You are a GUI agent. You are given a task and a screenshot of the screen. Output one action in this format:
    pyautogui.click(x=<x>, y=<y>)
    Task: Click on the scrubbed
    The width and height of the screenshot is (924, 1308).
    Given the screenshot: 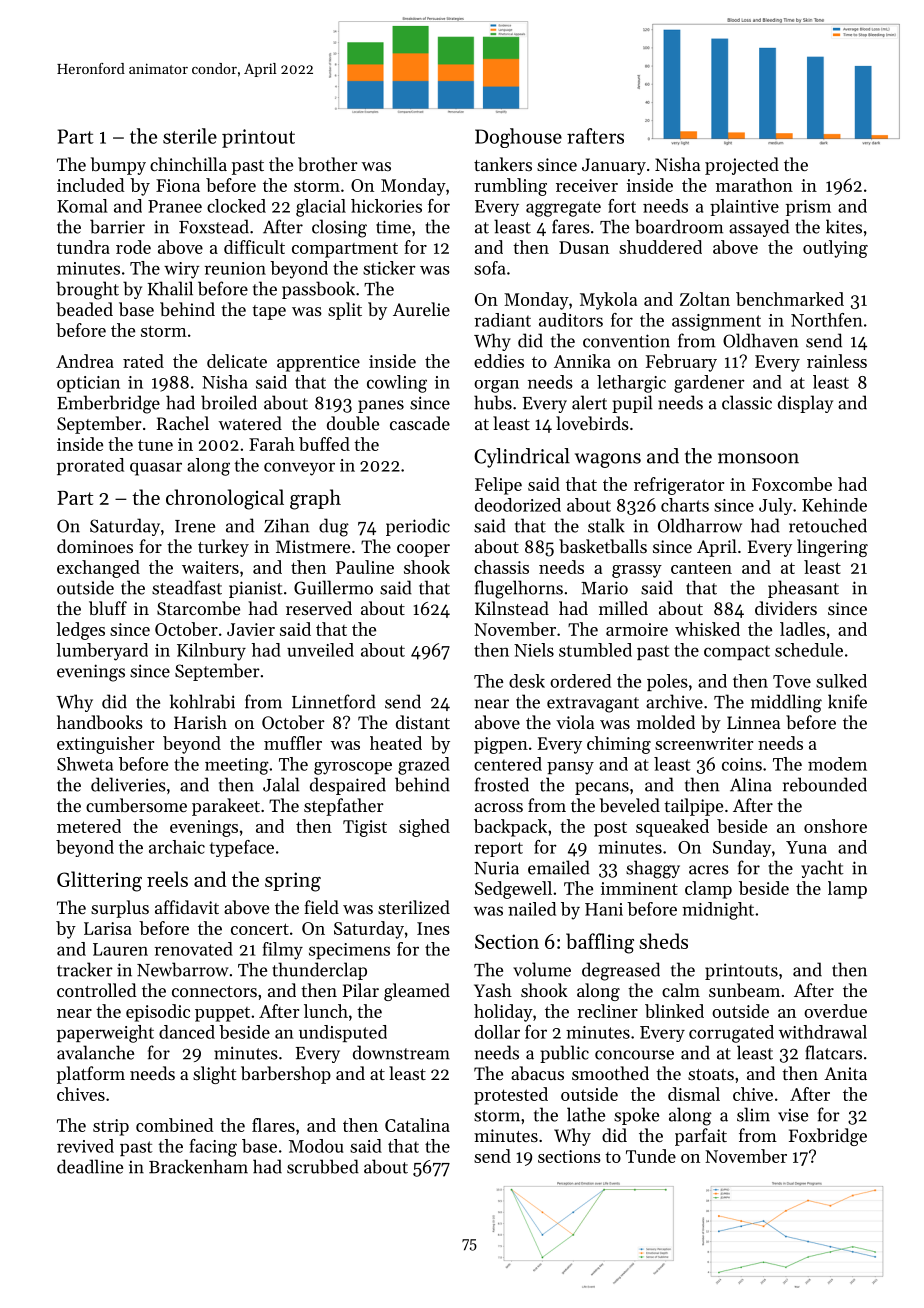 What is the action you would take?
    pyautogui.click(x=323, y=1166)
